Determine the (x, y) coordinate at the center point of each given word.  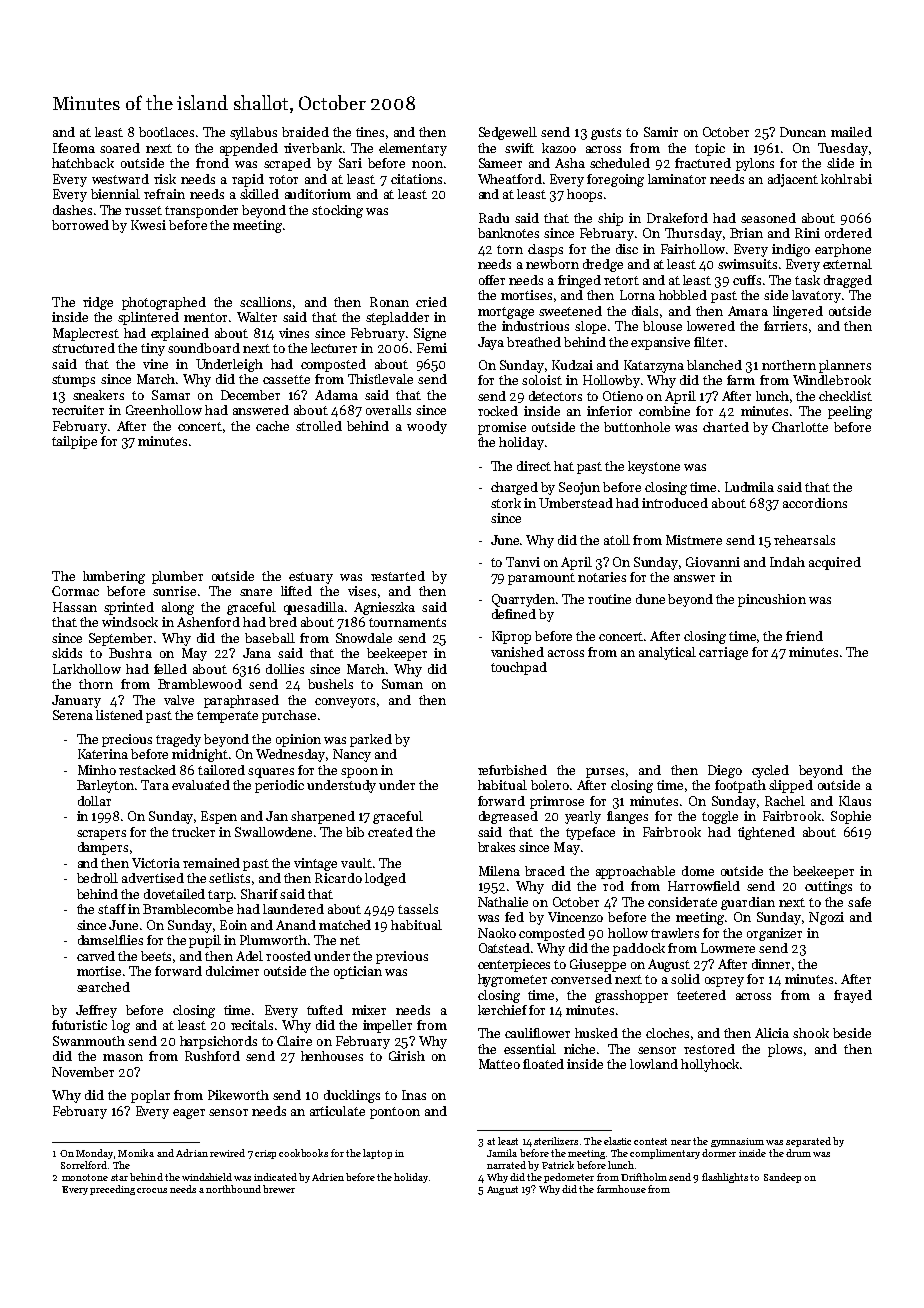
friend (804, 636)
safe (859, 902)
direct (534, 466)
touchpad (519, 668)
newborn (552, 264)
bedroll (97, 878)
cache (272, 426)
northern (789, 365)
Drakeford (677, 218)
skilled (259, 194)
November (83, 1072)
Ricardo (338, 878)
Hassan (75, 607)
